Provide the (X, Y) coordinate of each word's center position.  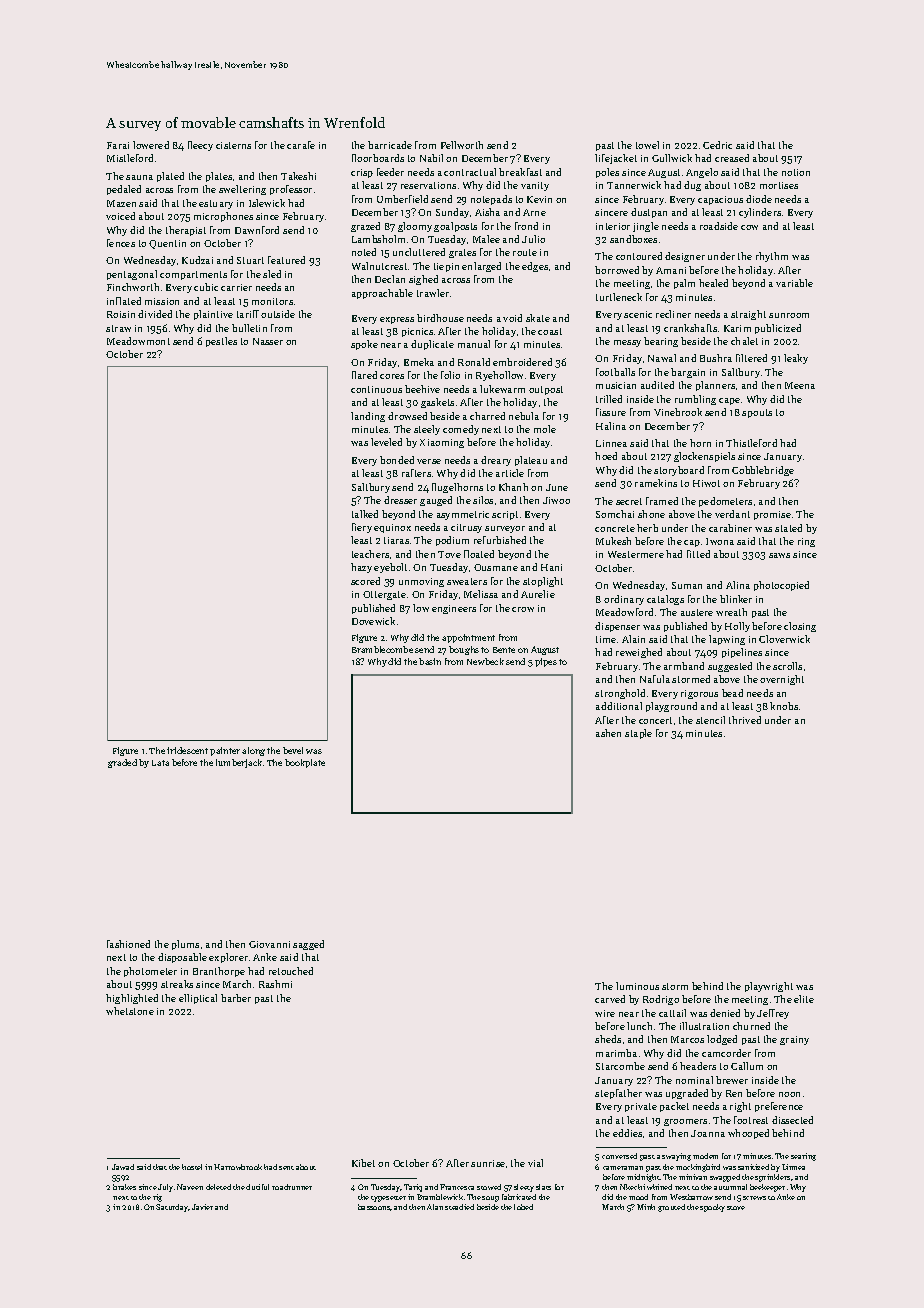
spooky (712, 1208)
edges (535, 267)
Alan (435, 1207)
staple (638, 734)
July (165, 1188)
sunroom (789, 315)
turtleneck (619, 297)
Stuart (250, 260)
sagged (308, 945)
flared (364, 375)
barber (236, 998)
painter (225, 751)
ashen (608, 733)
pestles (221, 342)
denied (725, 1013)
